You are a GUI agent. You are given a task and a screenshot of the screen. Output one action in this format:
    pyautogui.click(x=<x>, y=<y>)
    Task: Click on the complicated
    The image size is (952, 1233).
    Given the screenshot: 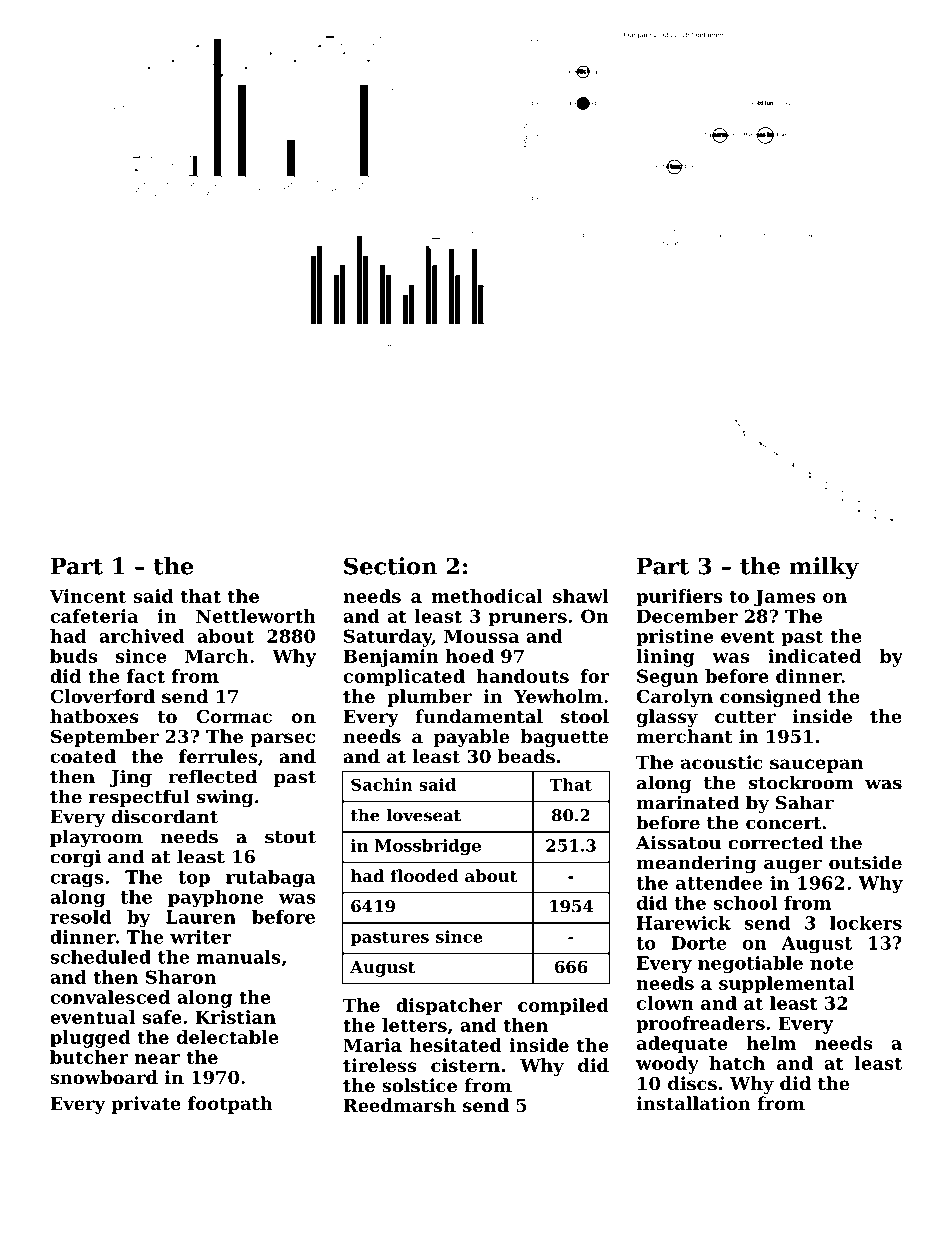 What is the action you would take?
    pyautogui.click(x=404, y=678)
